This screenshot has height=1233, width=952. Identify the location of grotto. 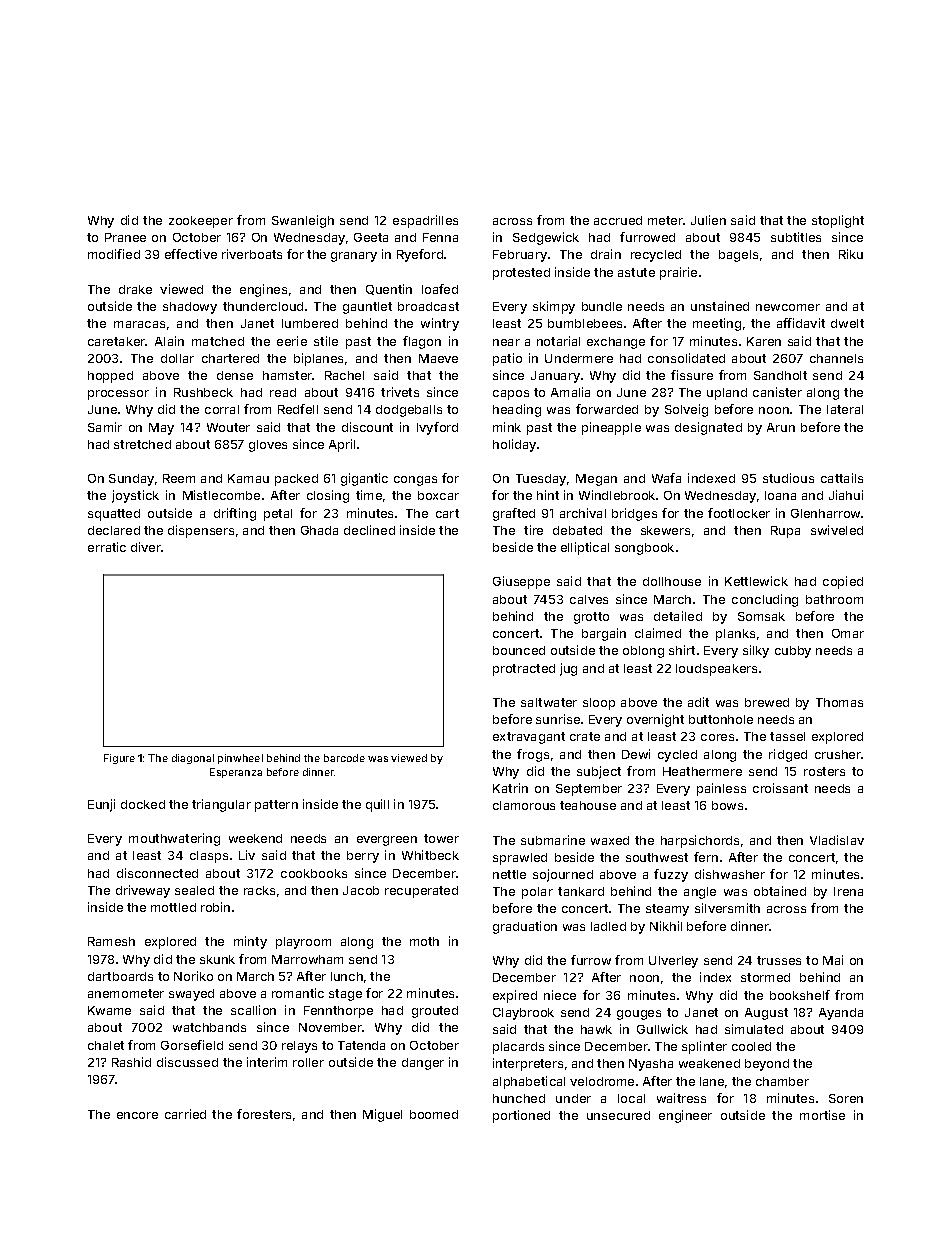
(591, 618).
